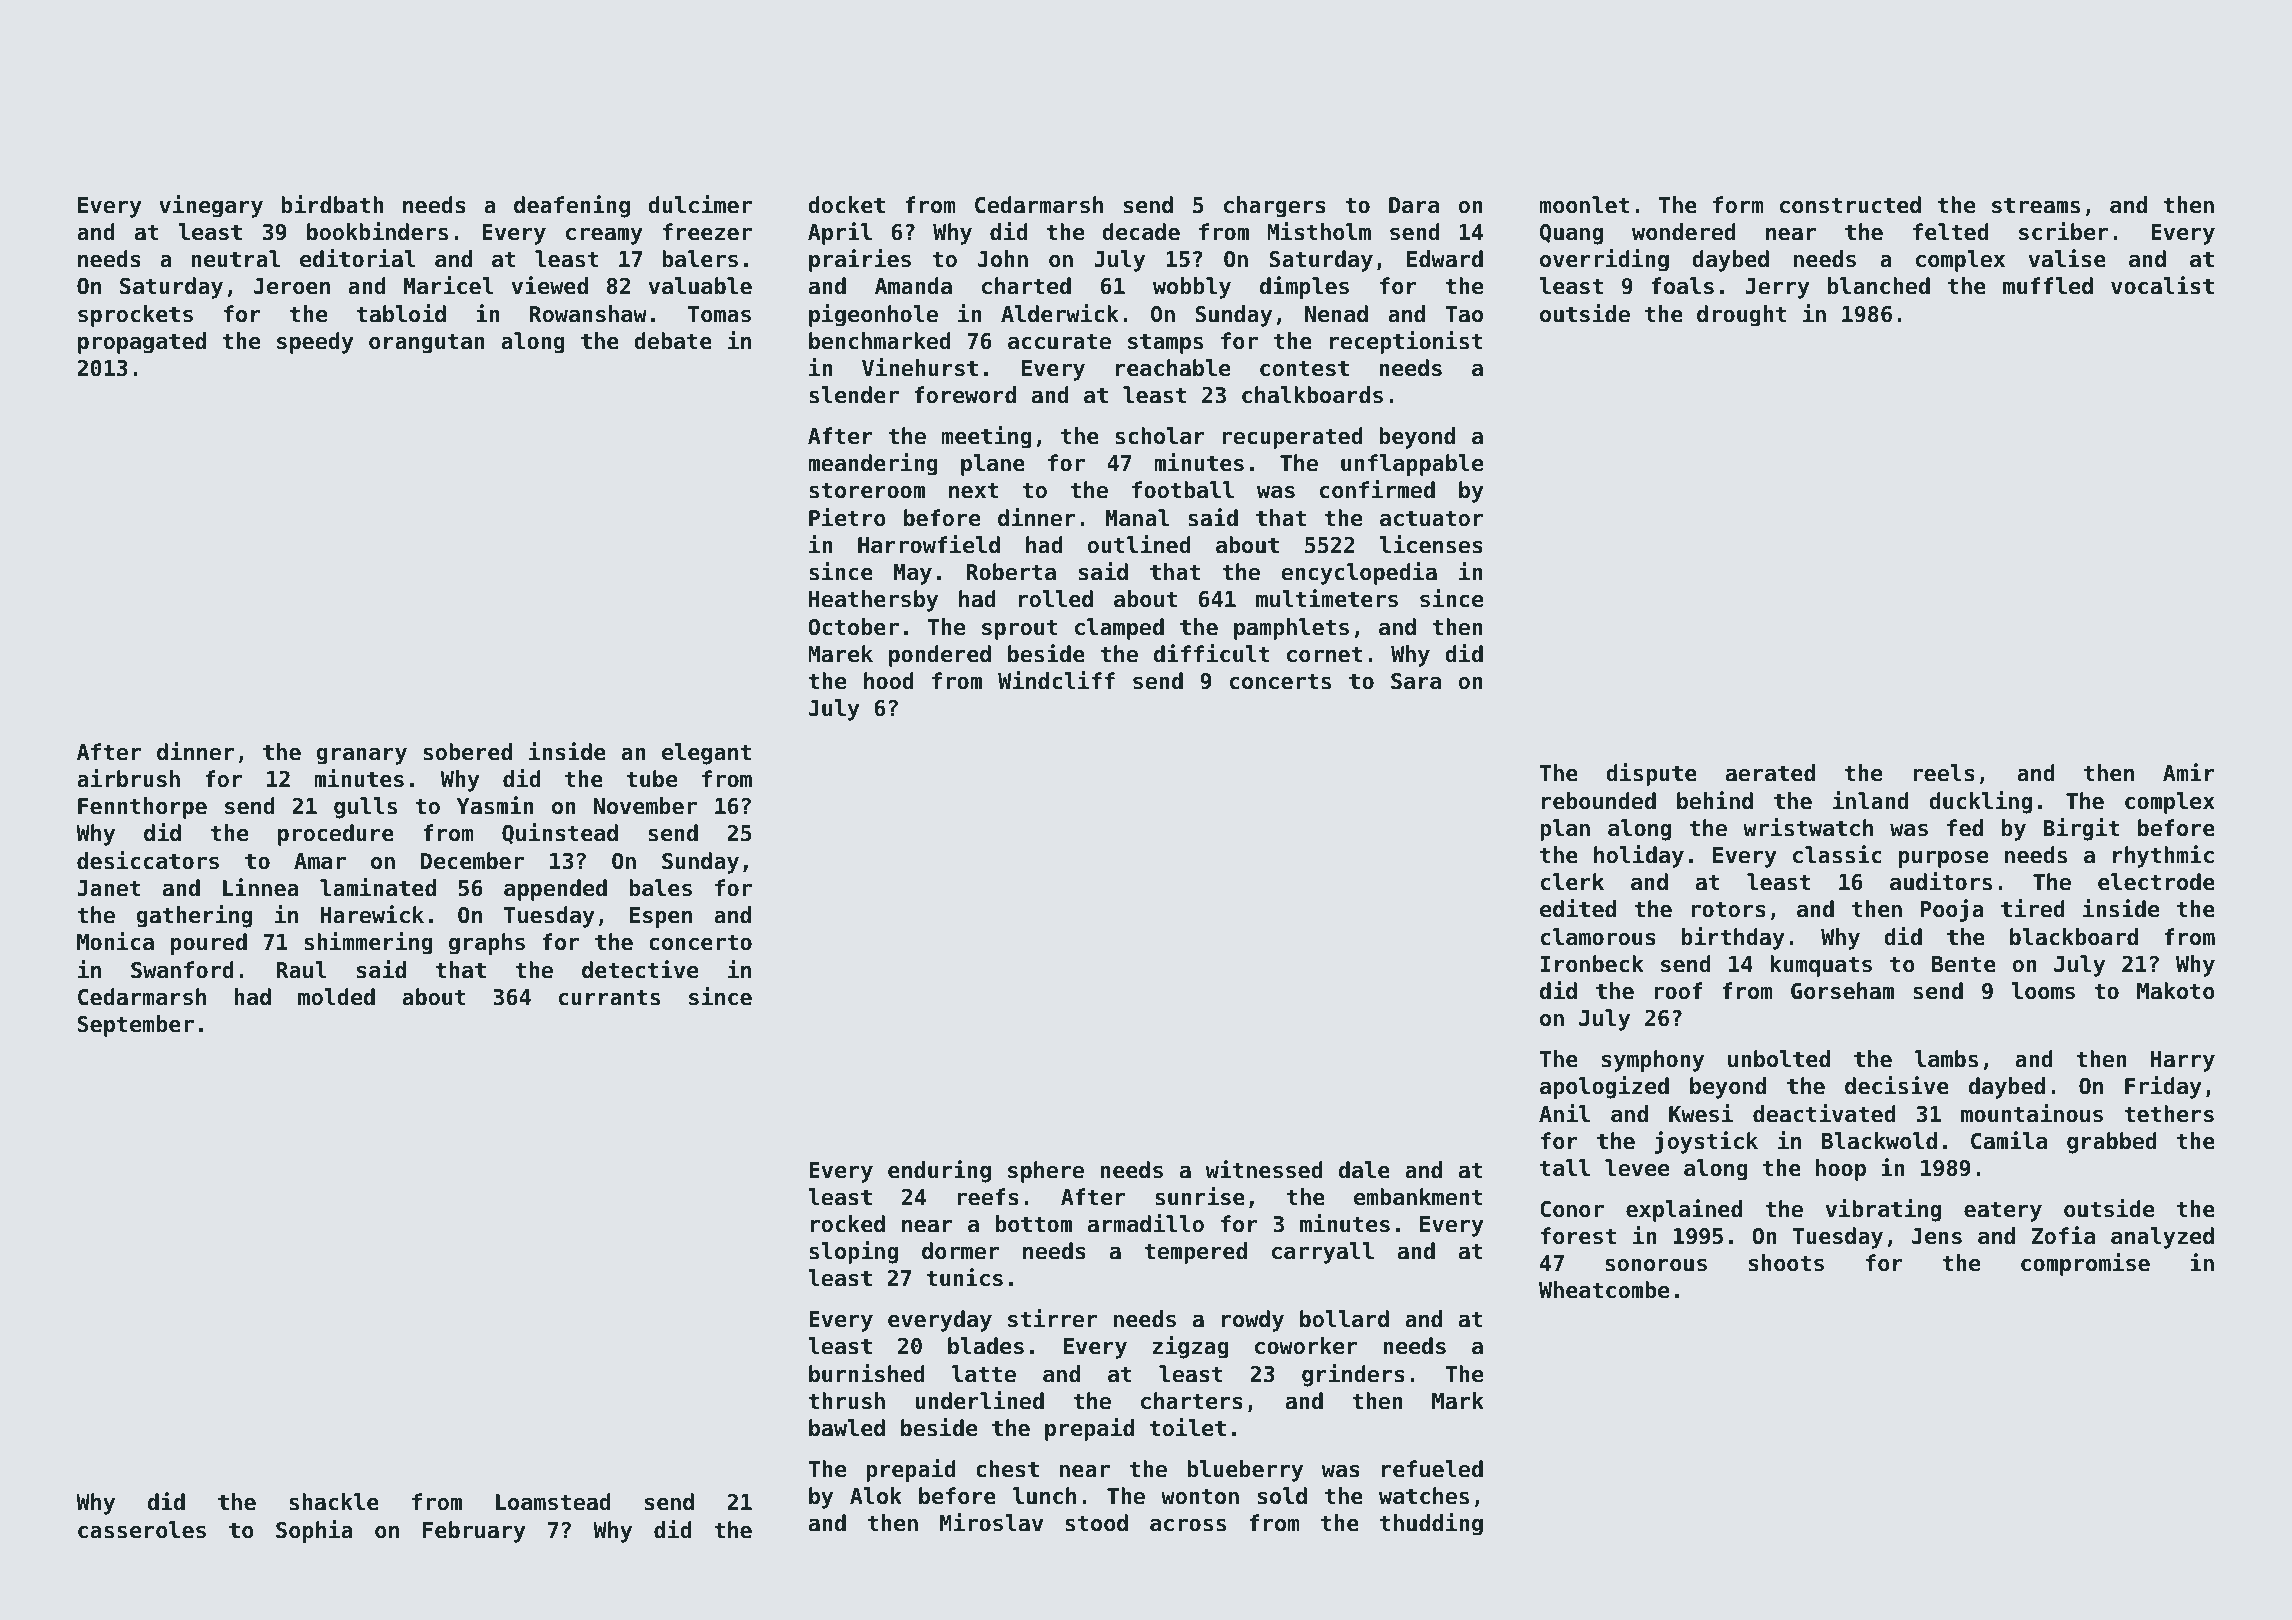 This screenshot has height=1620, width=2292. Describe the element at coordinates (873, 464) in the screenshot. I see `meandering` at that location.
